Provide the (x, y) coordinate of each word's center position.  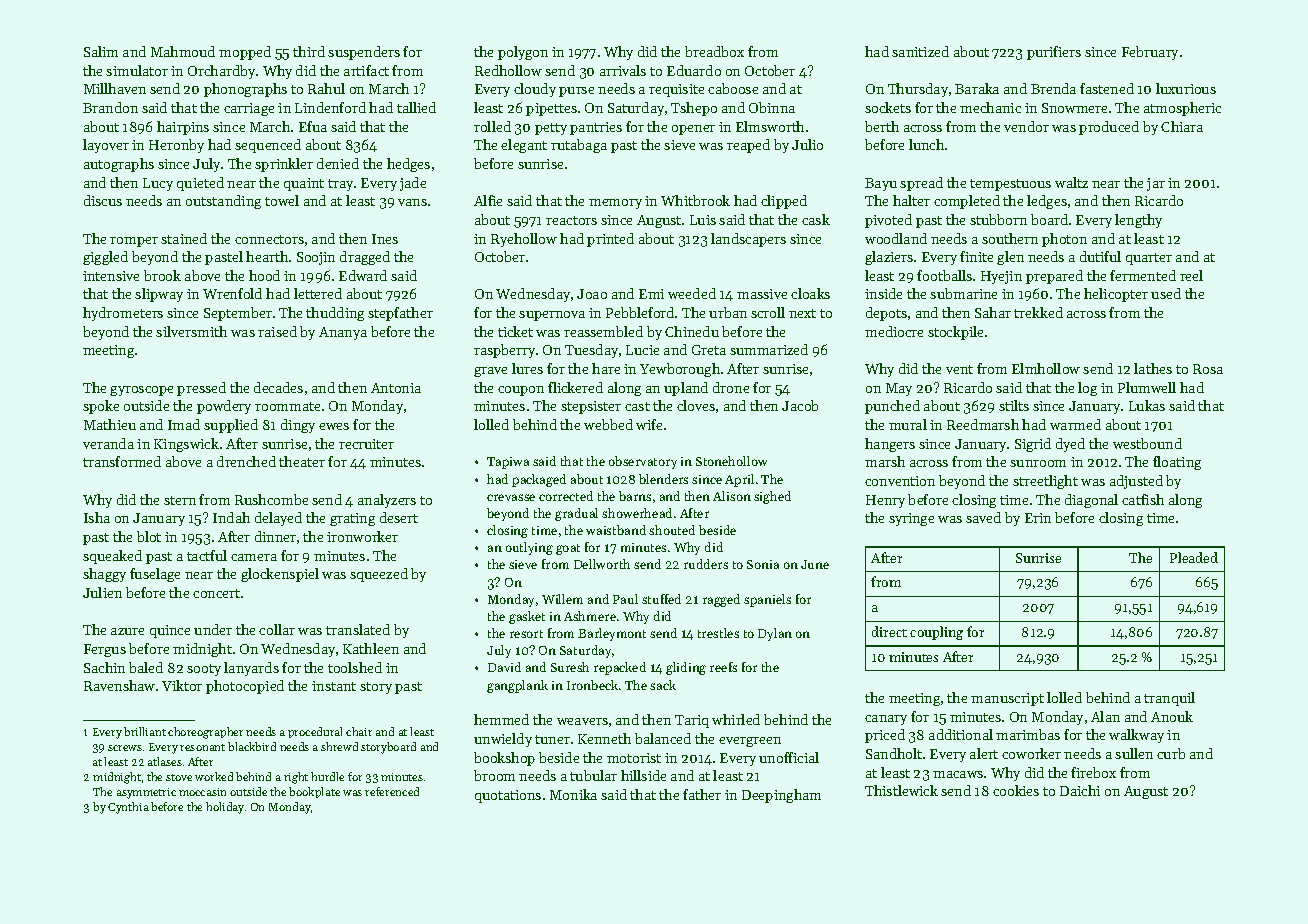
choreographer (205, 733)
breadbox (714, 51)
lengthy (1138, 221)
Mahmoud (183, 51)
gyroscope (141, 391)
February (1150, 53)
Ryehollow (524, 240)
